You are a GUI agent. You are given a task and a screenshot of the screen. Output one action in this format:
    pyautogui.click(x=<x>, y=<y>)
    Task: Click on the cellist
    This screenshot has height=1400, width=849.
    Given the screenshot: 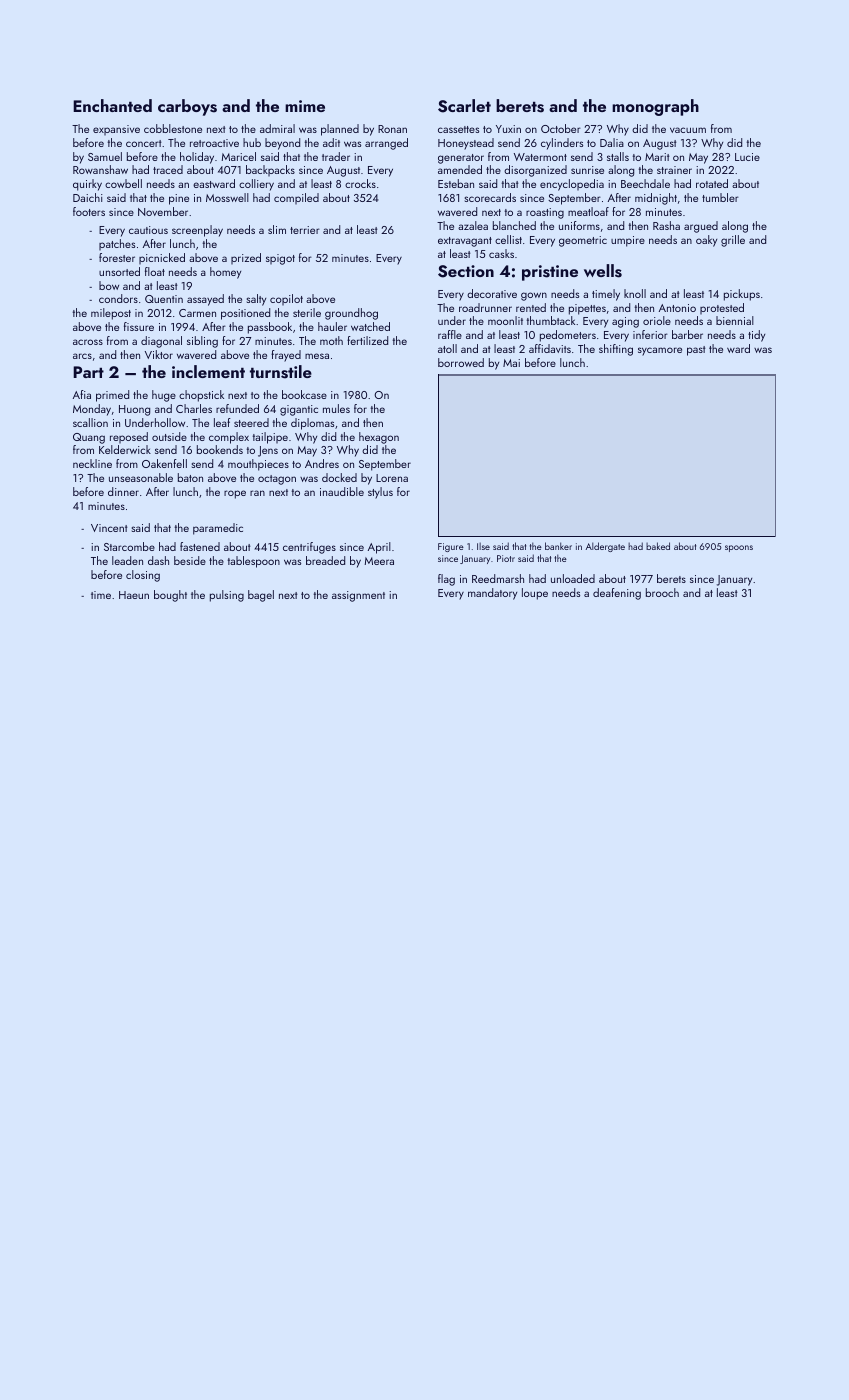 What is the action you would take?
    pyautogui.click(x=508, y=239)
